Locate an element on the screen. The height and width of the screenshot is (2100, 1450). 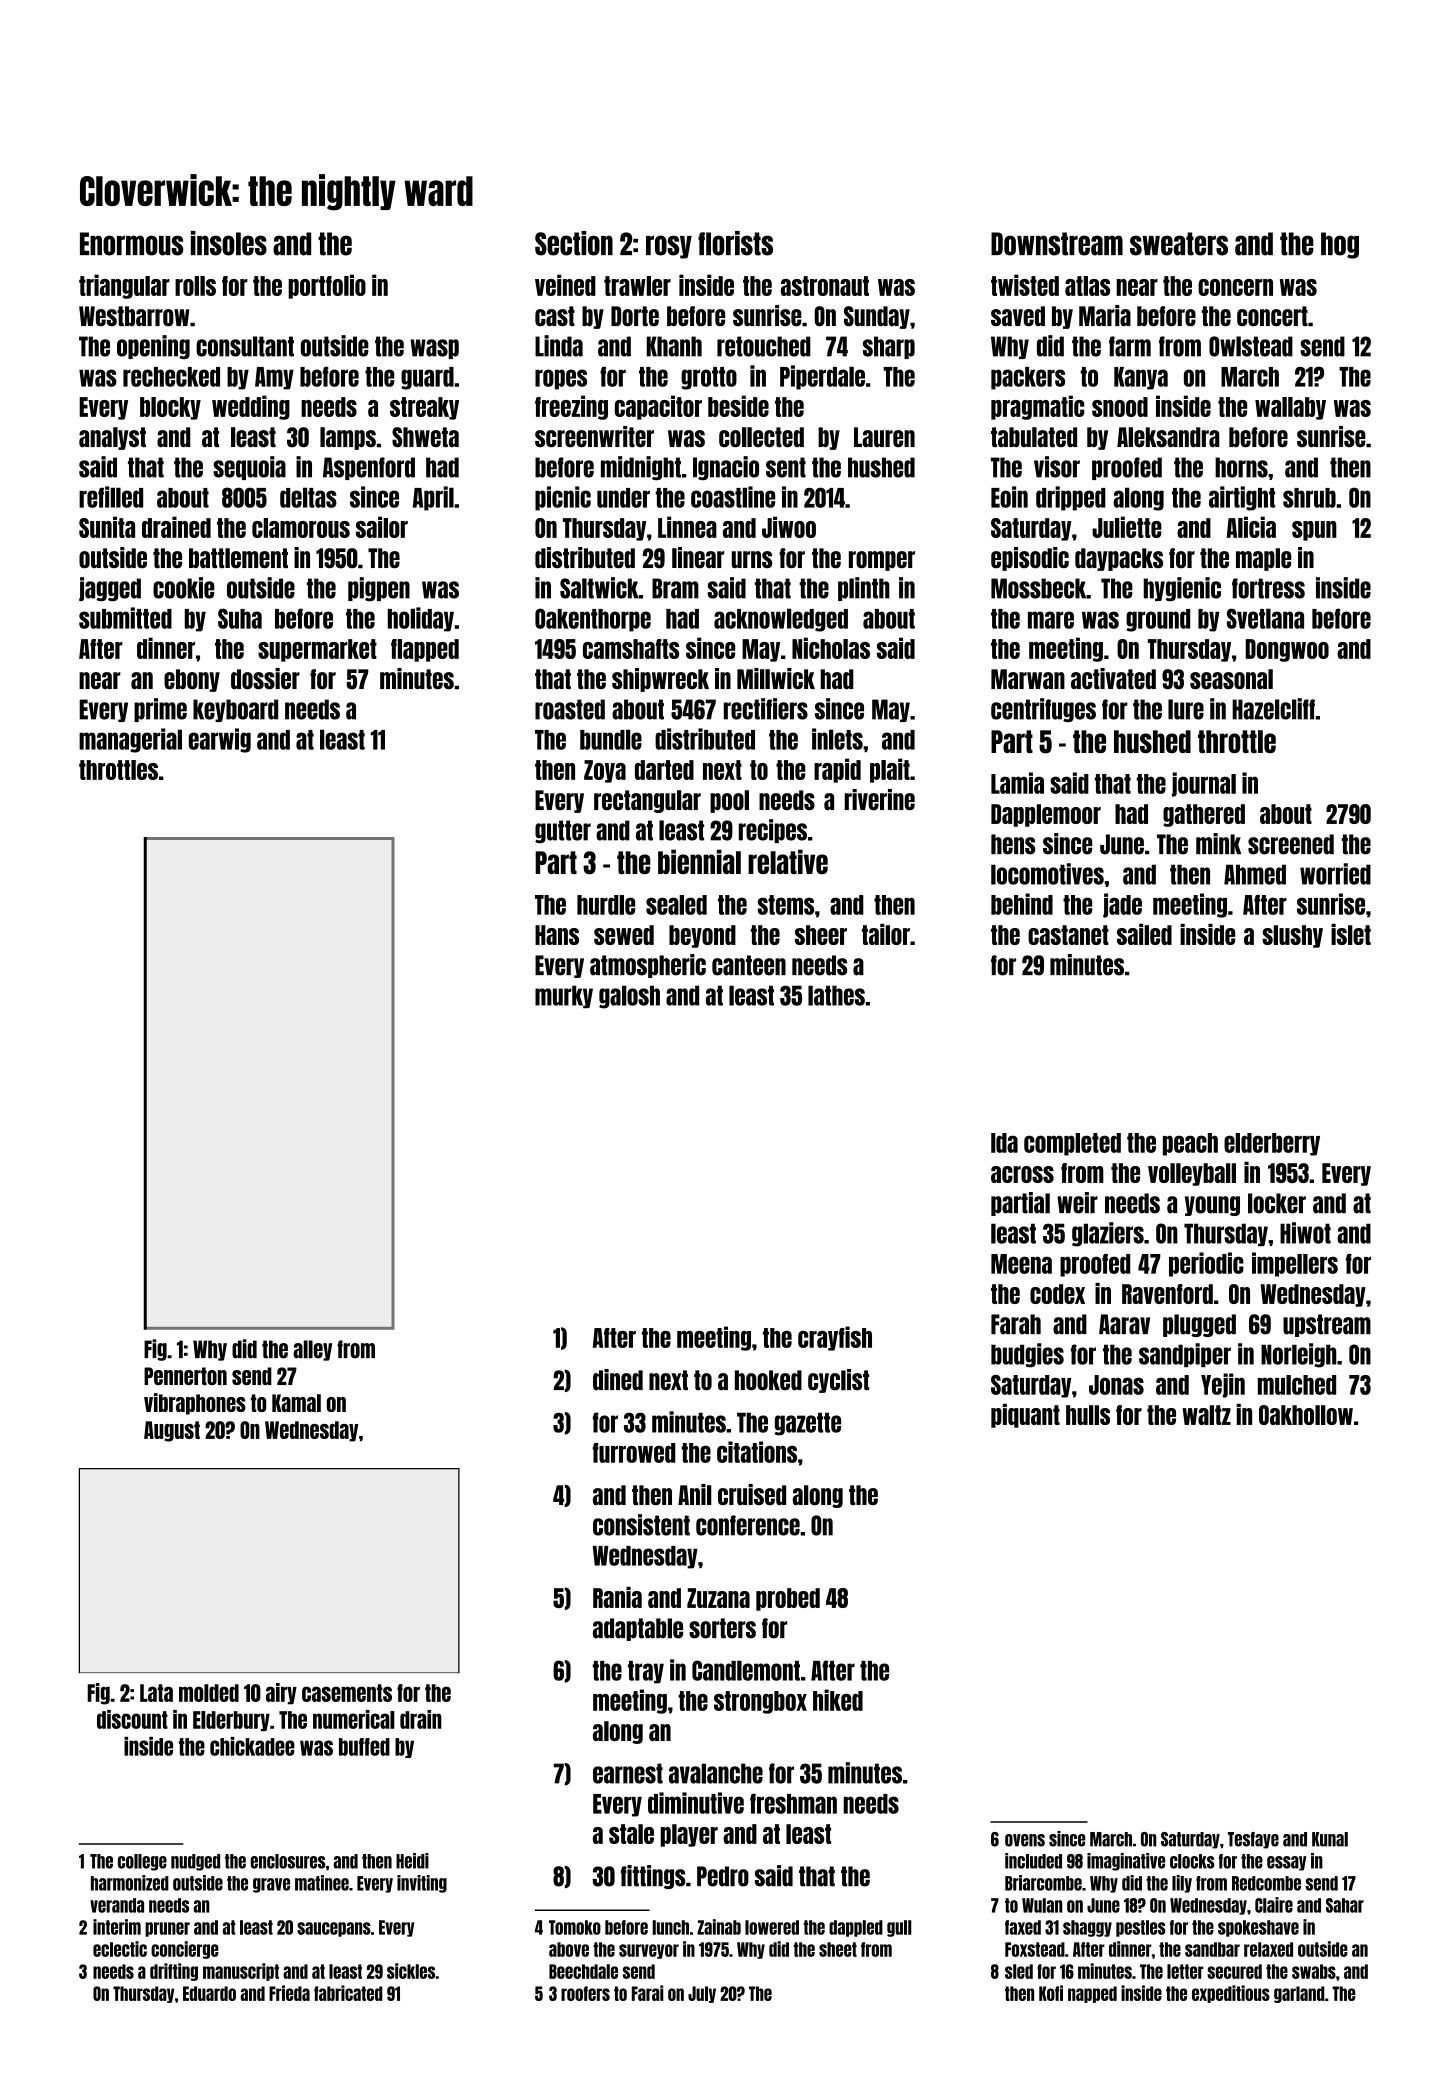
gathered is located at coordinates (1204, 815).
